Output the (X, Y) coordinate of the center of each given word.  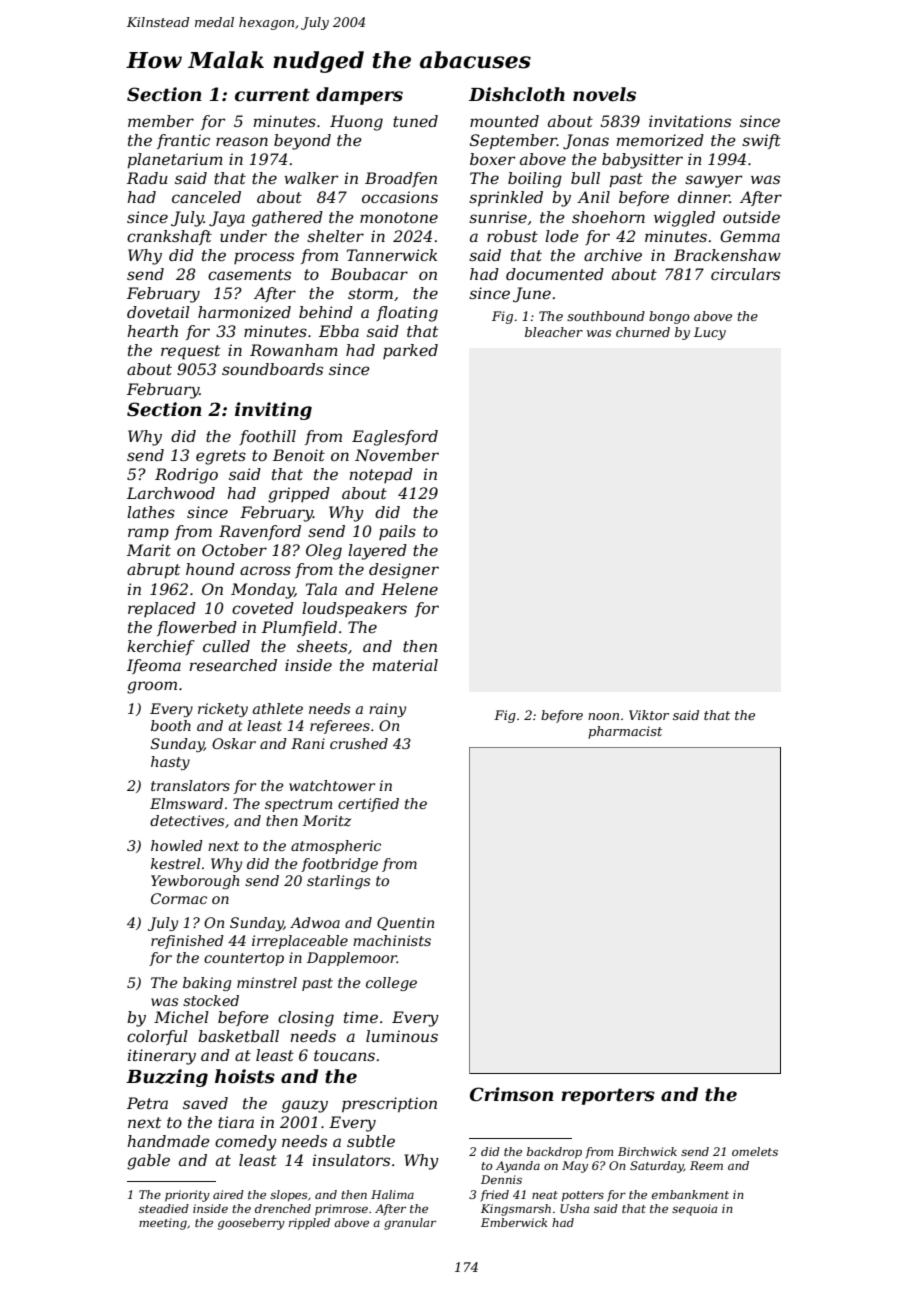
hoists (245, 1076)
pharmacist (625, 732)
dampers (359, 96)
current (272, 95)
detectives (187, 820)
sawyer (713, 181)
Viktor (649, 715)
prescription (389, 1105)
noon (603, 716)
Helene (409, 589)
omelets (755, 1151)
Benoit (299, 455)
